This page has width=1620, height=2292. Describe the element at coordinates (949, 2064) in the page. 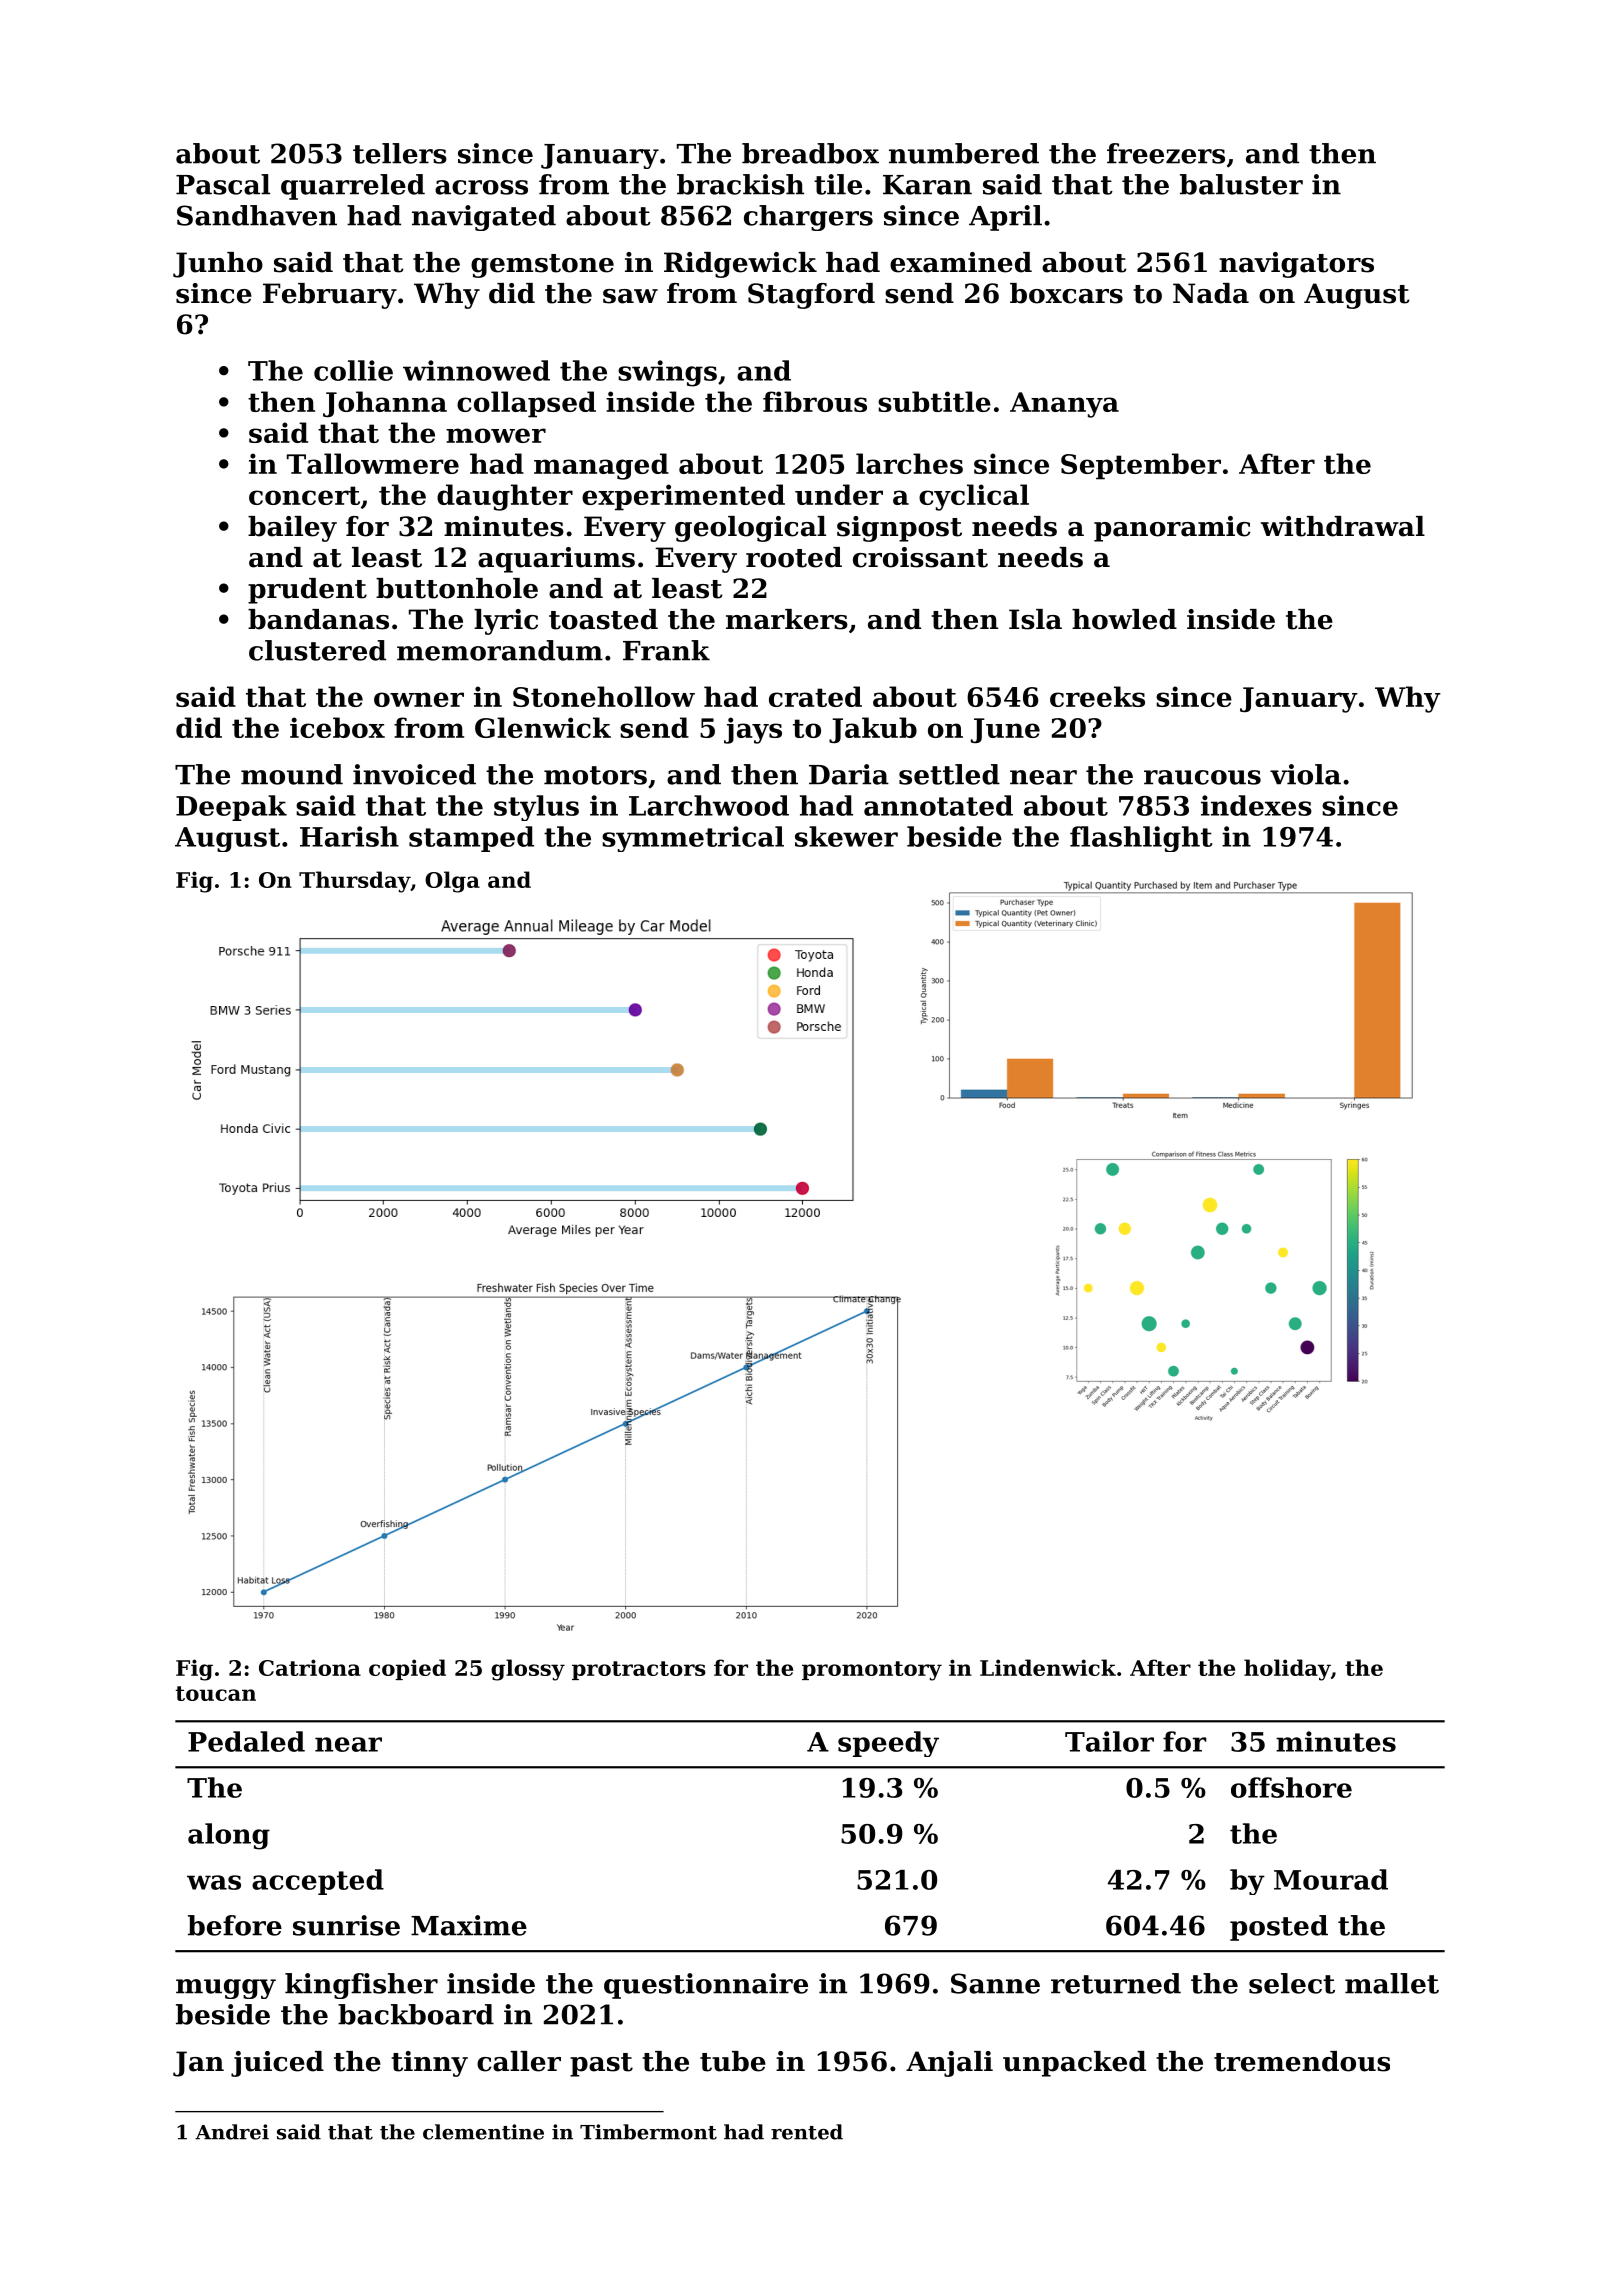

I see `Anjali` at that location.
